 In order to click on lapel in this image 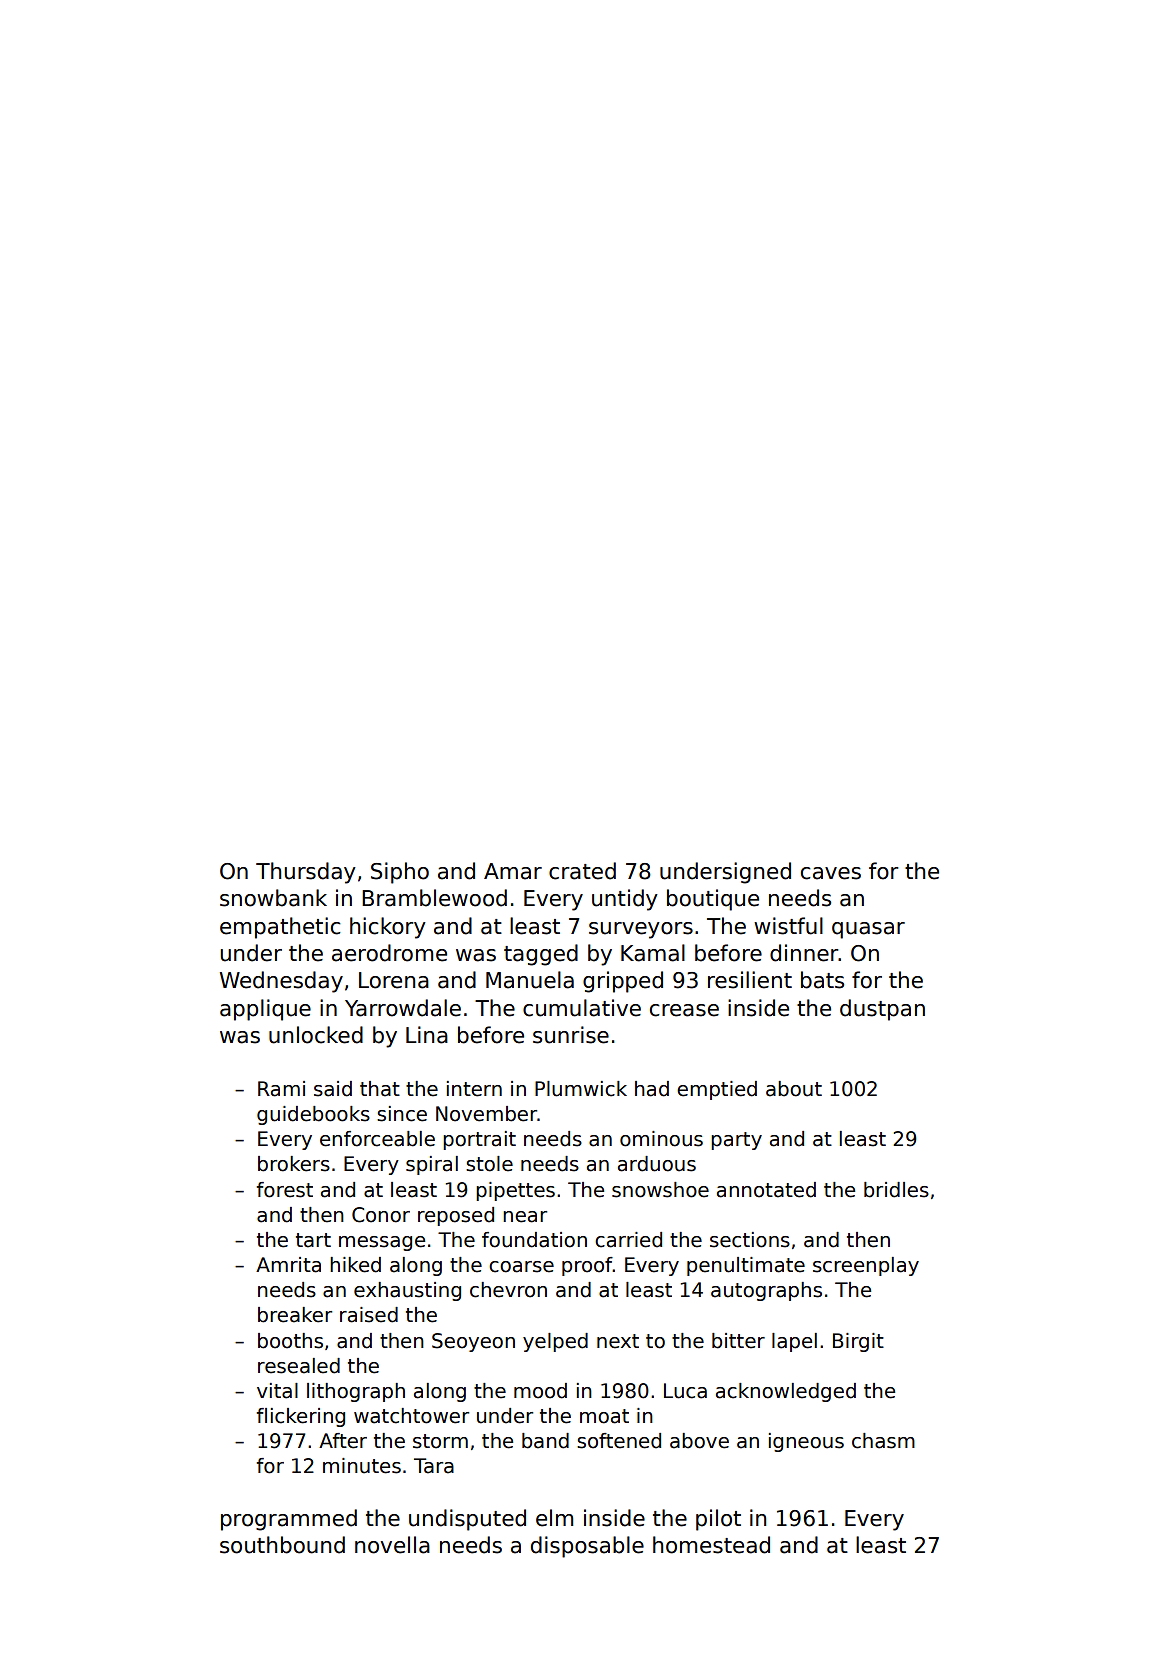, I will do `click(794, 1342)`.
